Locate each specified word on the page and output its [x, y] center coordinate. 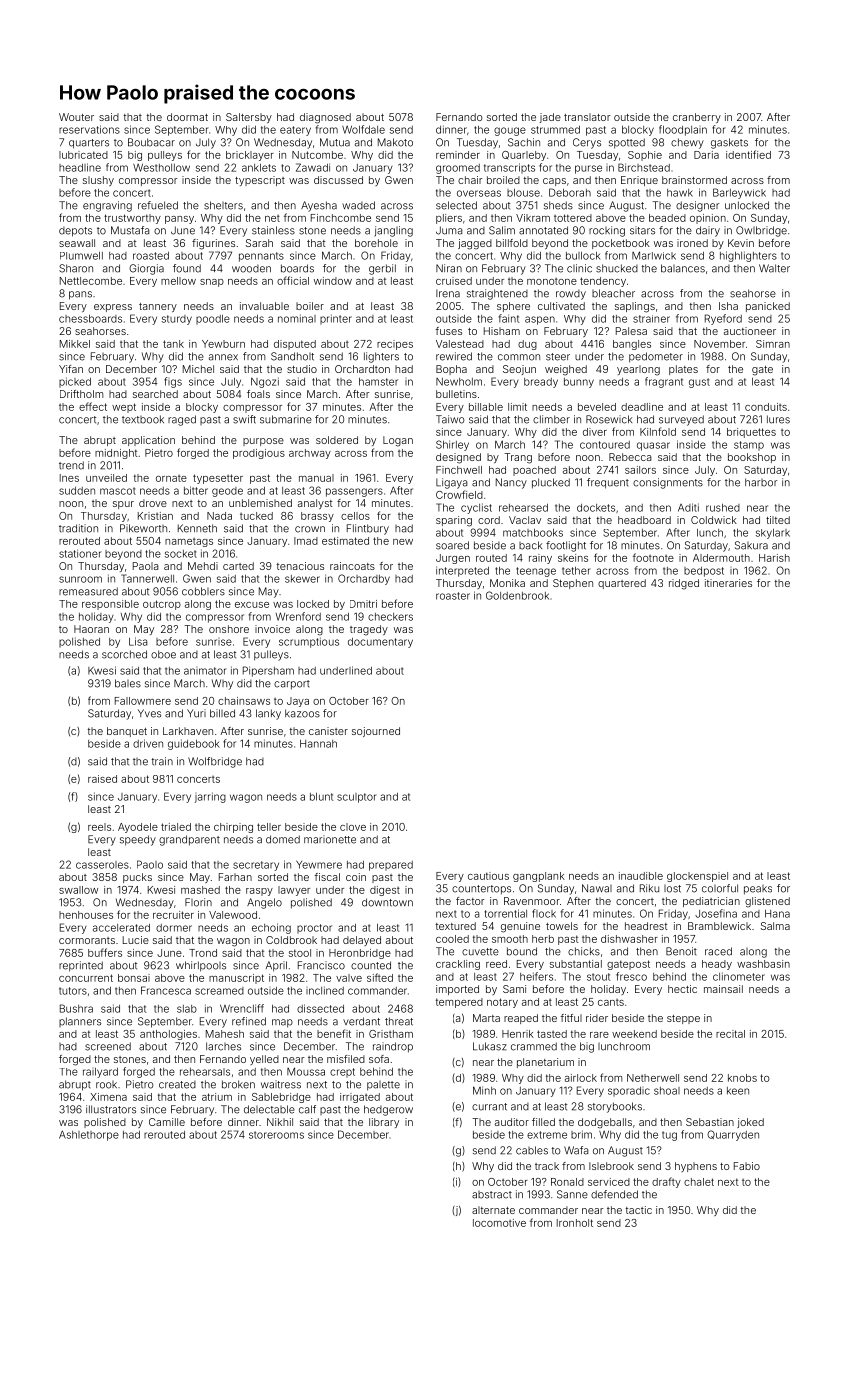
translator [587, 117]
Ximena [108, 1097]
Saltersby [249, 118]
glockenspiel [697, 877]
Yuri [196, 713]
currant [489, 1107]
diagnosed [325, 118]
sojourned [376, 732]
